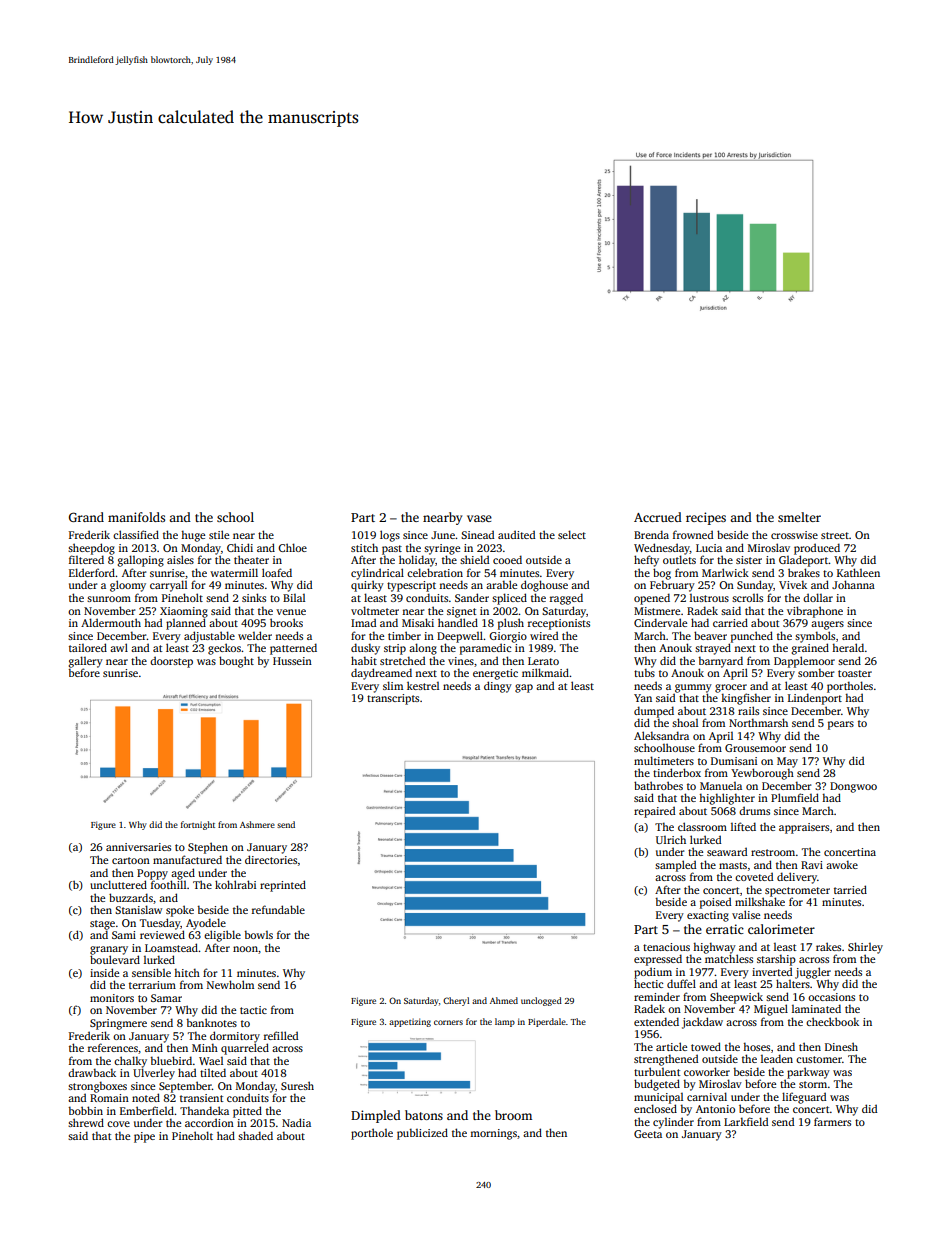  I want to click on farmers, so click(832, 1121).
